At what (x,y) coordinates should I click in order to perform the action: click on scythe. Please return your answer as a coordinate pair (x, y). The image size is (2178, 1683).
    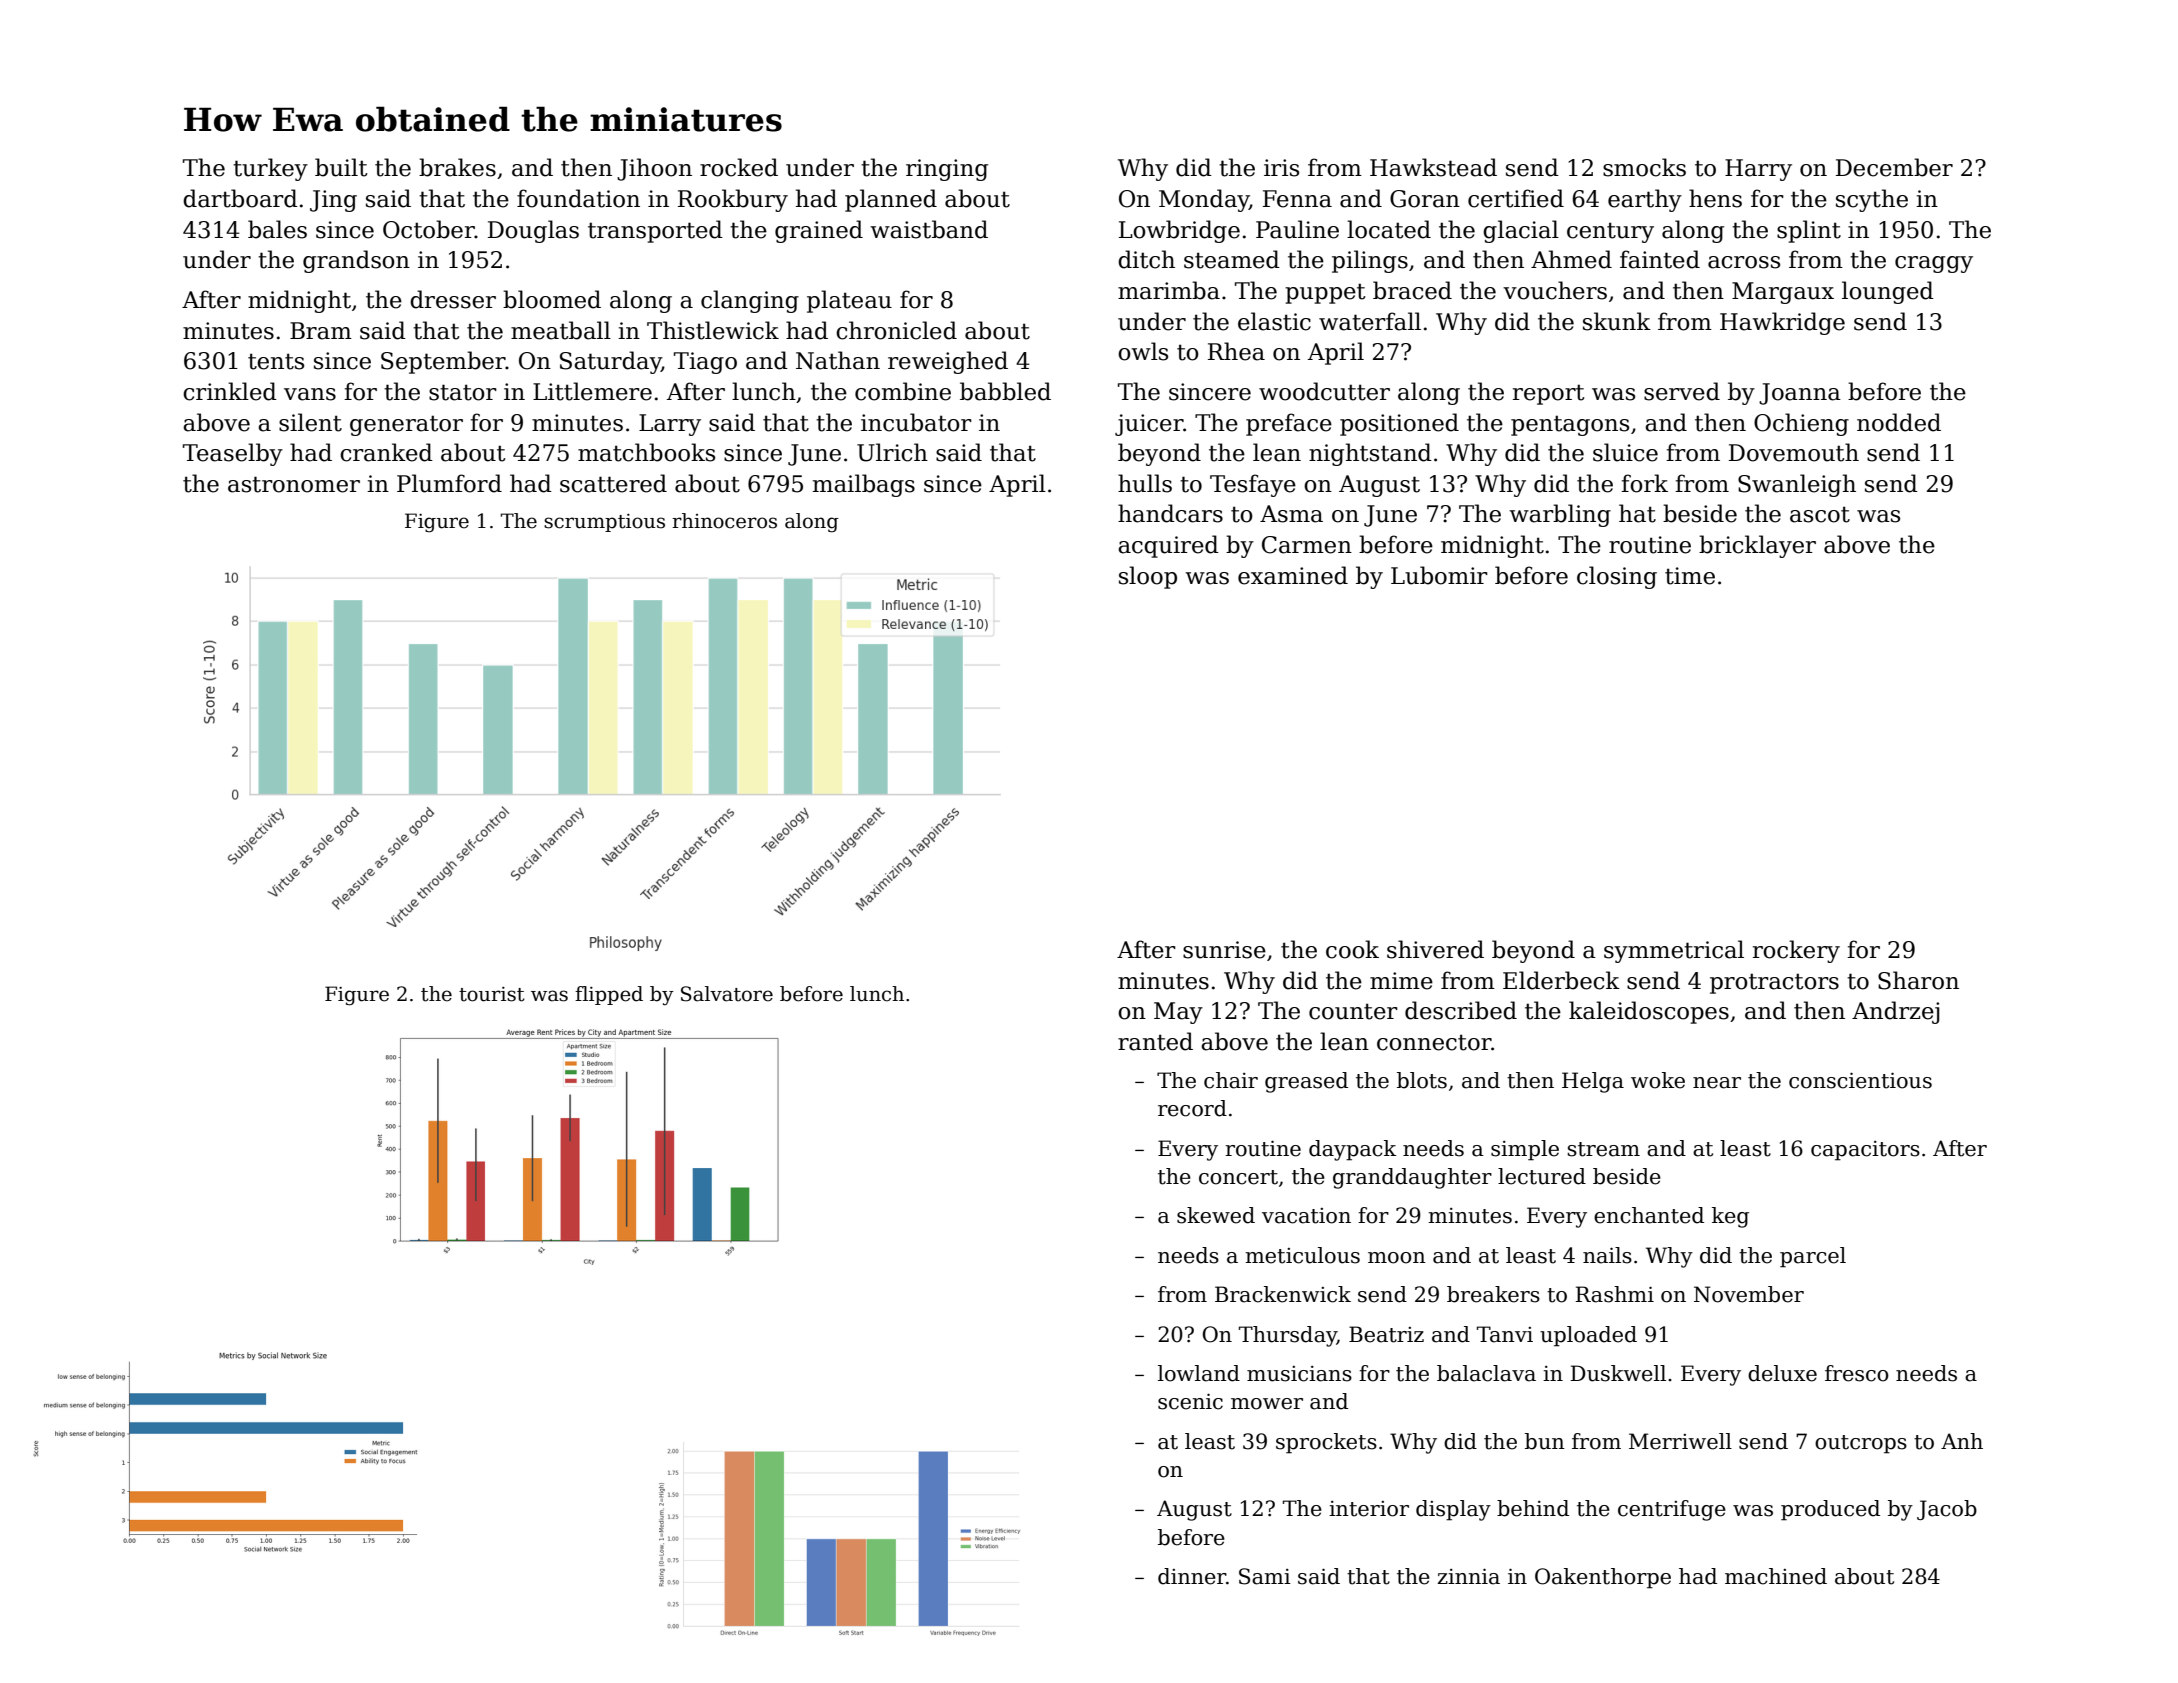
    Looking at the image, I should click on (1872, 200).
